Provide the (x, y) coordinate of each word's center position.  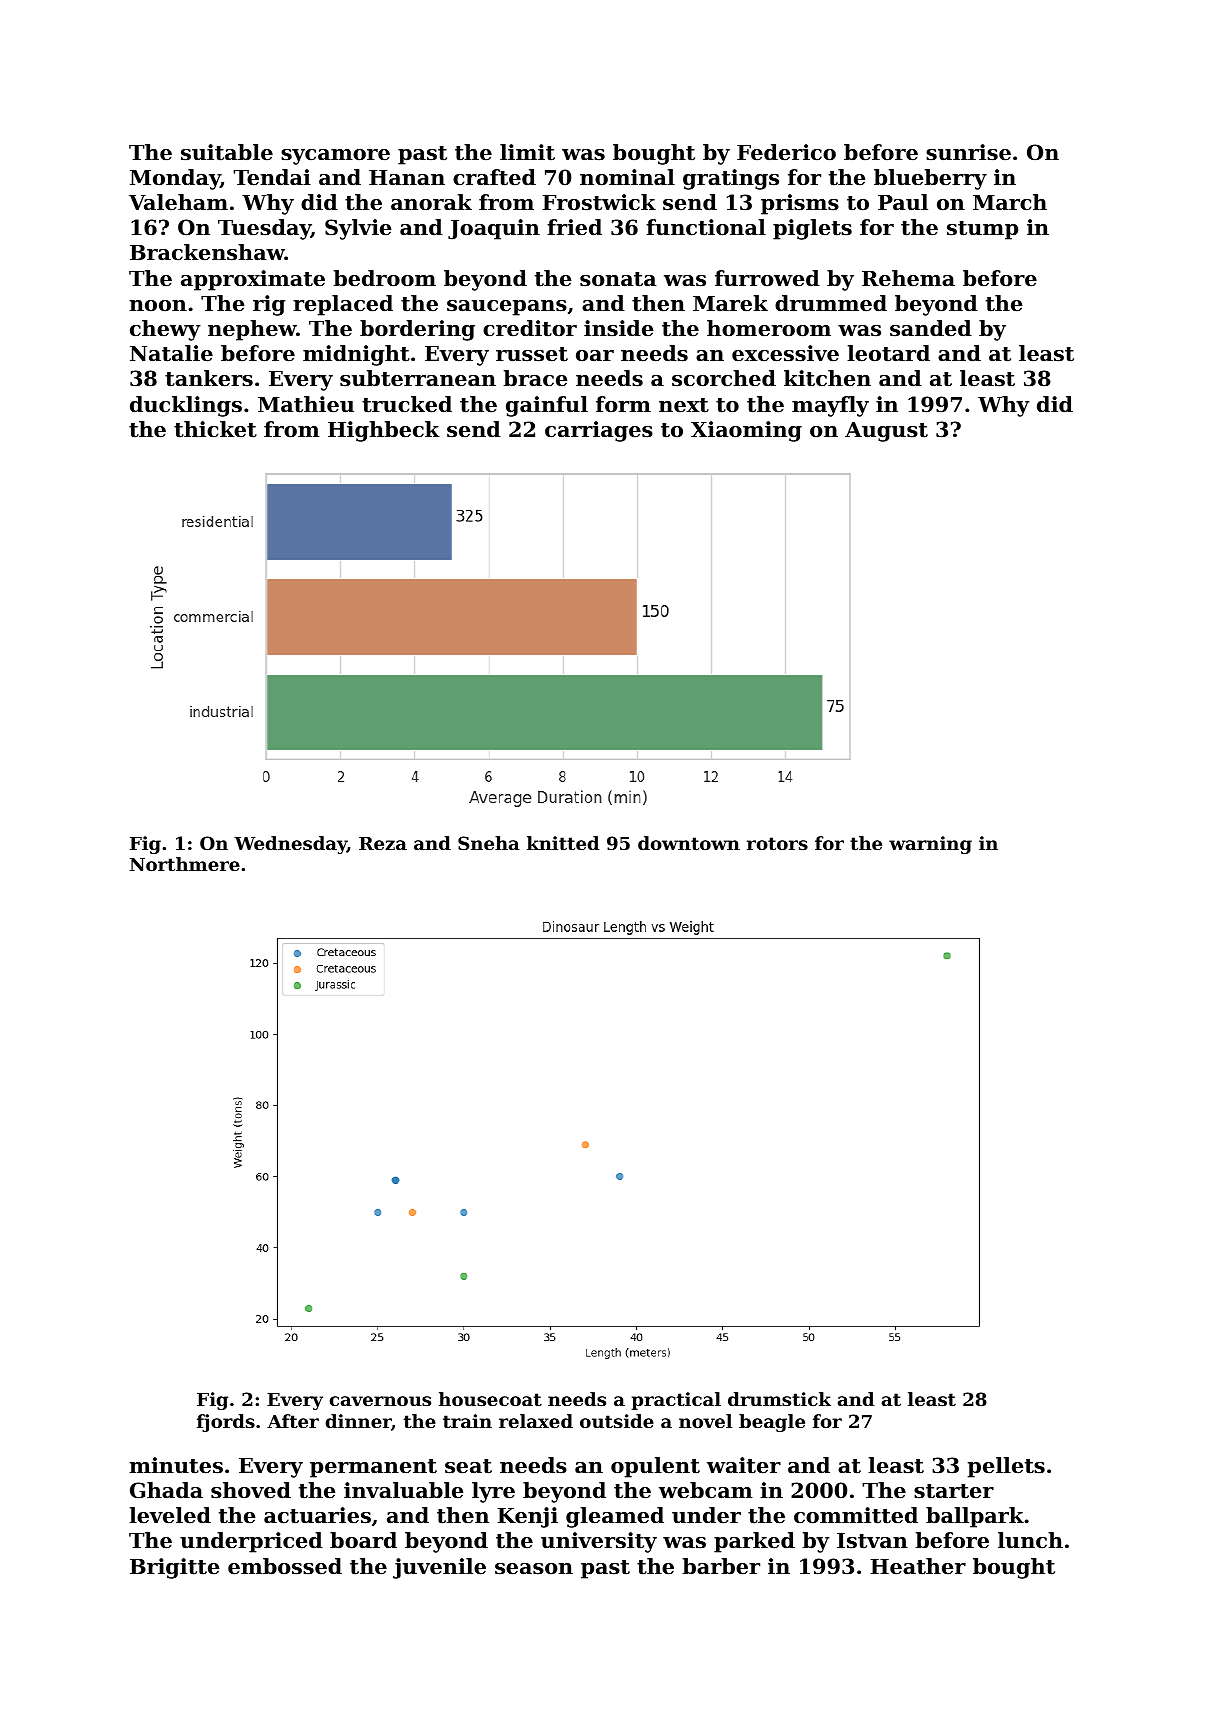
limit (527, 152)
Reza (383, 843)
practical (676, 1401)
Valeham (178, 202)
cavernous (380, 1401)
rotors (777, 843)
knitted (563, 843)
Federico (786, 152)
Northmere (185, 864)
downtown (689, 843)
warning (930, 845)
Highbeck (384, 431)
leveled (170, 1515)
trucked (407, 404)
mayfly (830, 406)
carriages (599, 431)
